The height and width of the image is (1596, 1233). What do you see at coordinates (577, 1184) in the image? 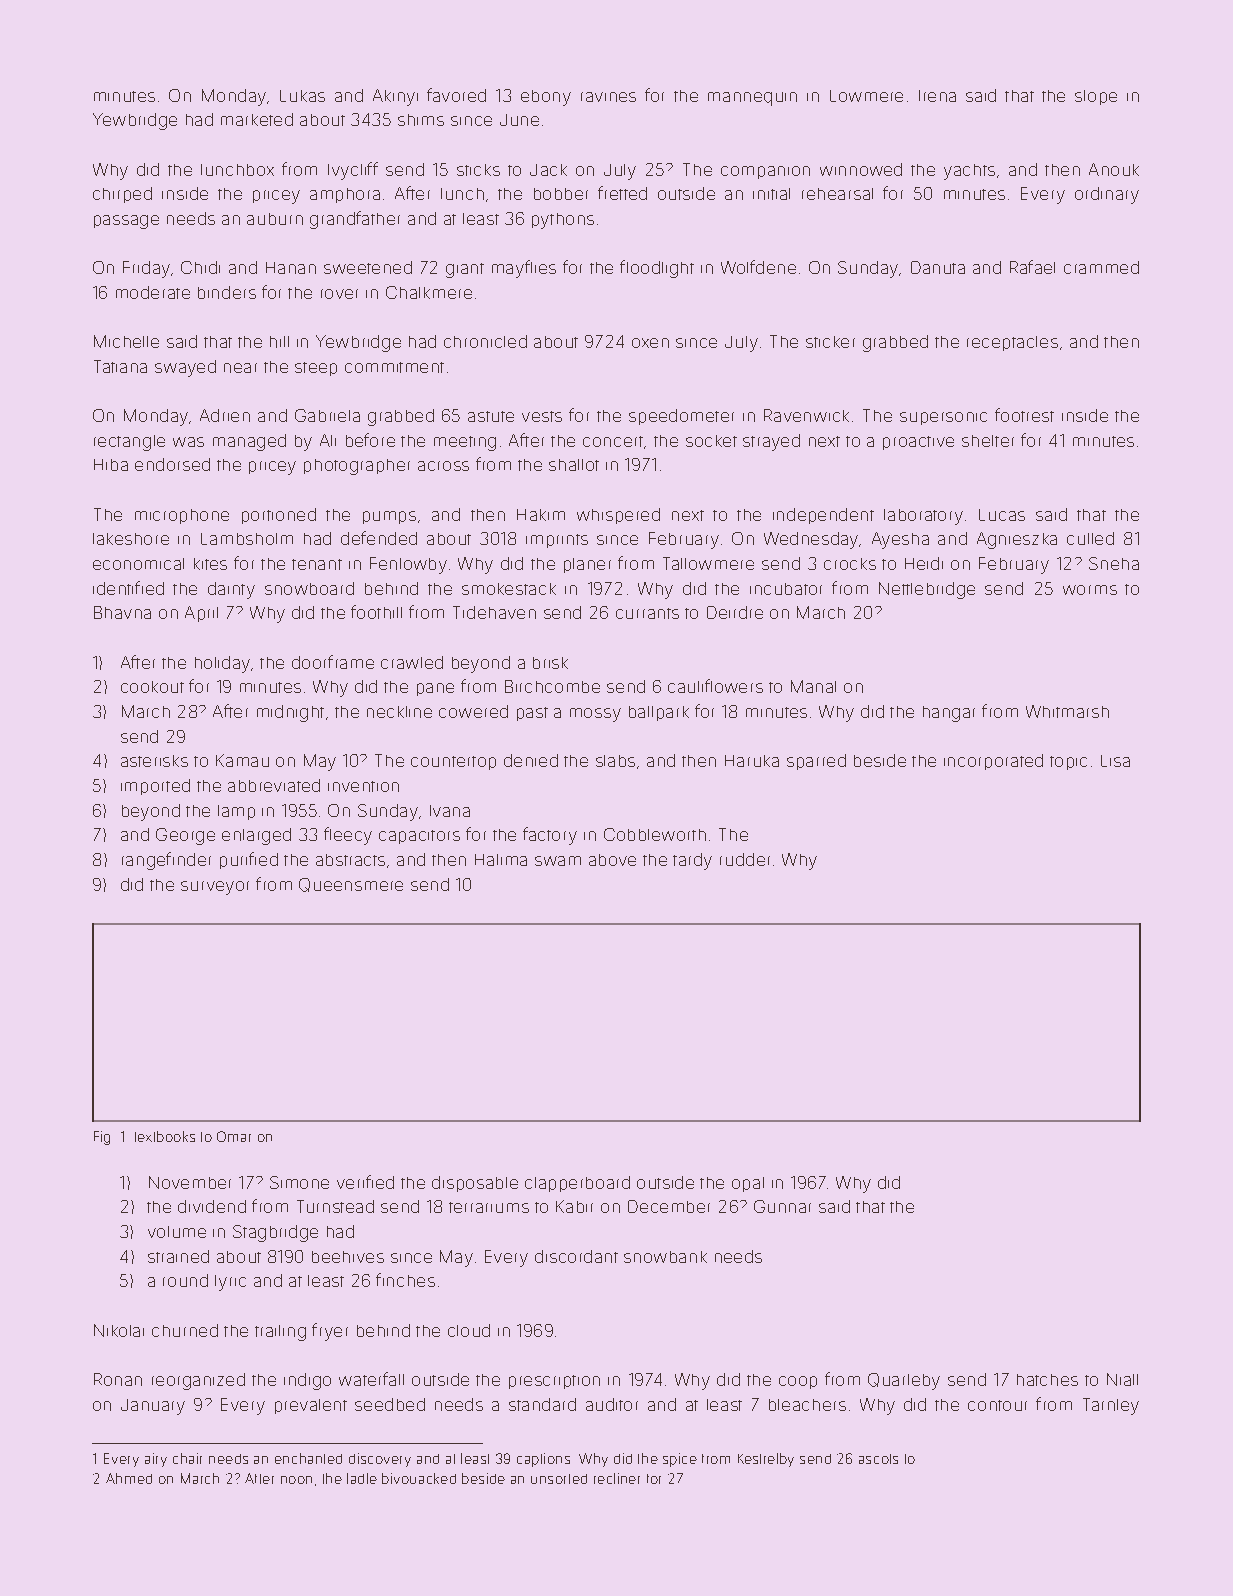
I see `clapperboard` at bounding box center [577, 1184].
